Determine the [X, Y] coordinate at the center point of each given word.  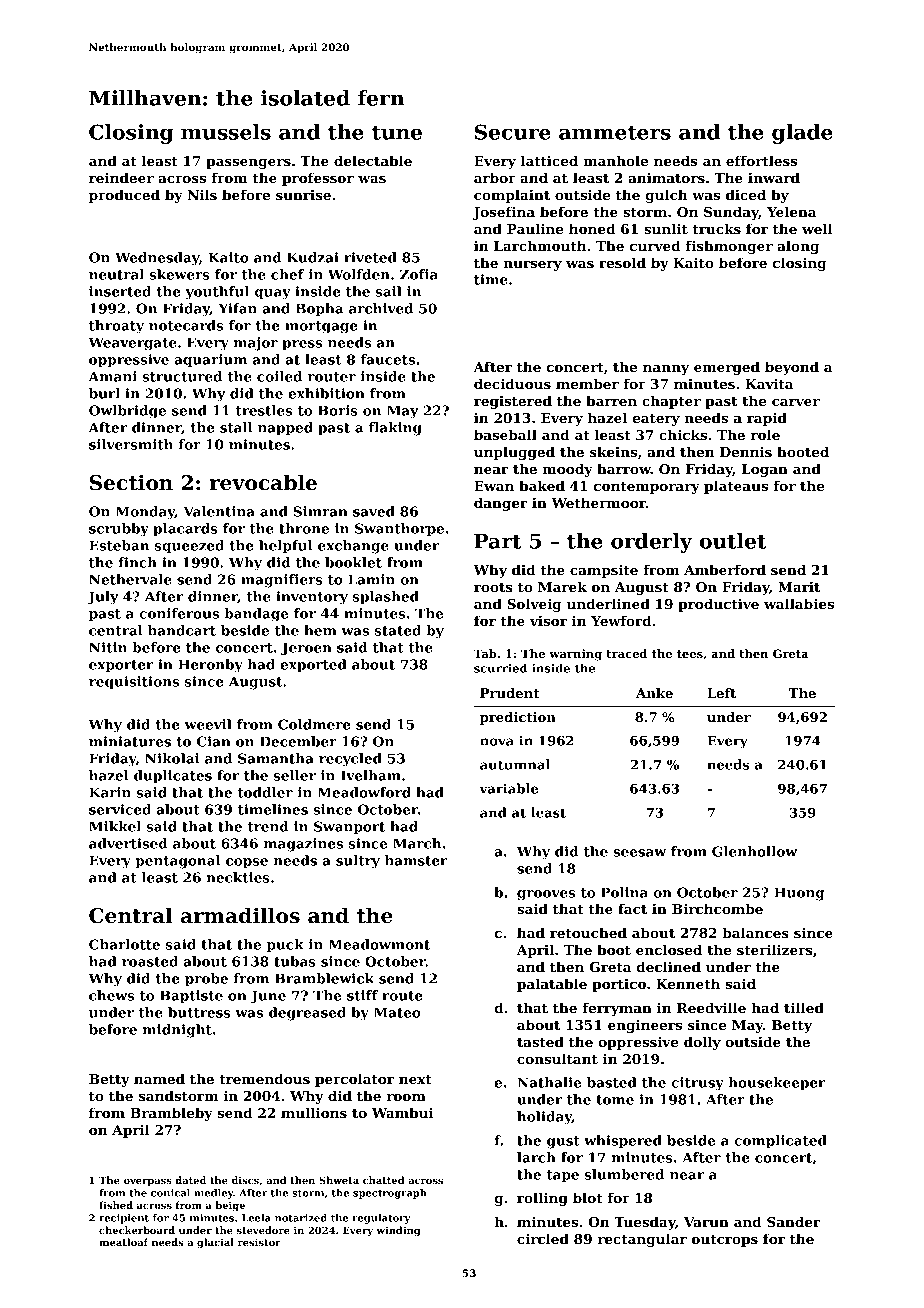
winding [398, 1231]
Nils [202, 194]
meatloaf [124, 1242]
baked [542, 485]
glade [802, 134]
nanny [666, 370]
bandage [256, 615]
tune [397, 132]
